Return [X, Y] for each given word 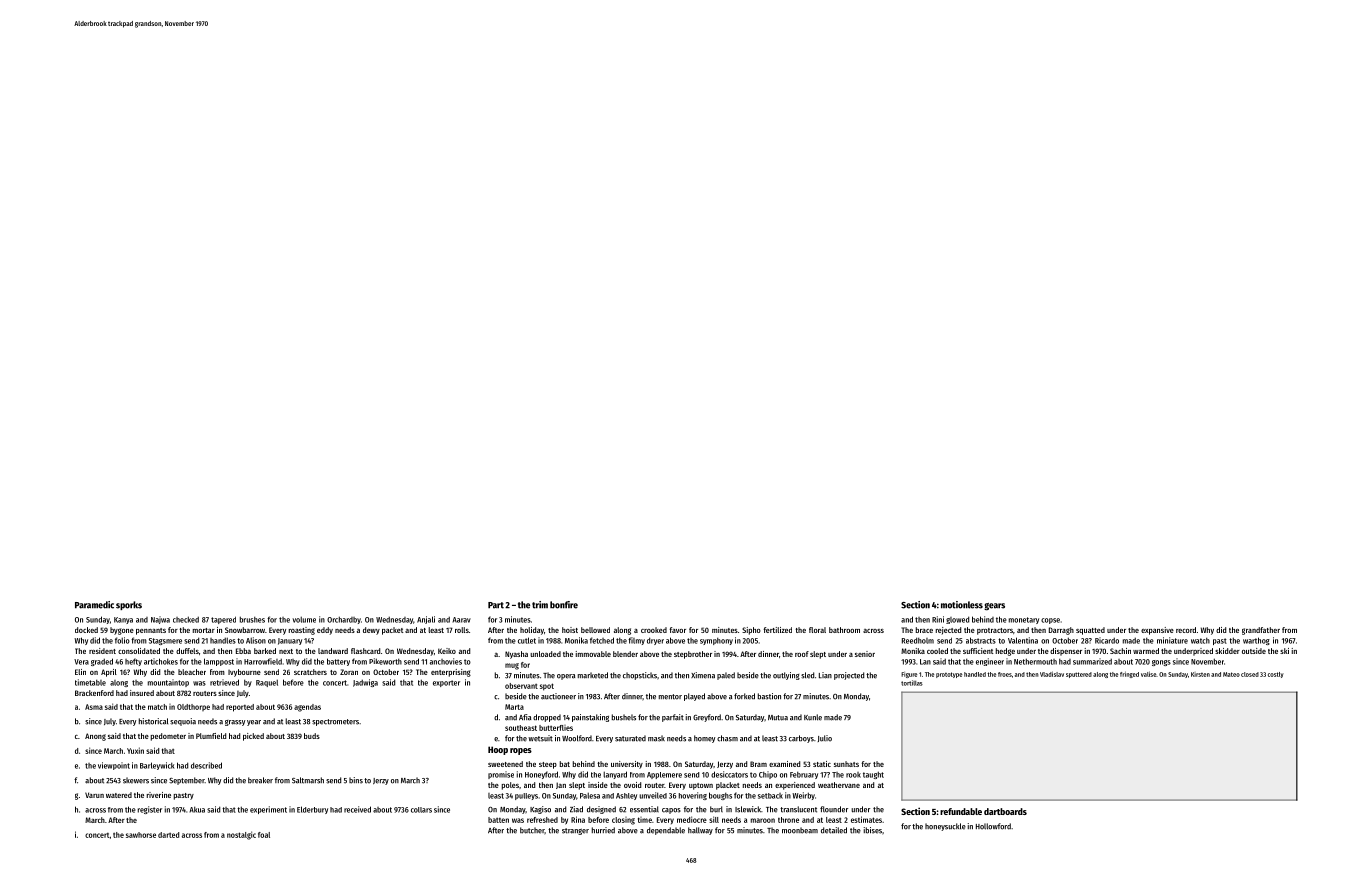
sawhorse [141, 835]
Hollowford [993, 826]
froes [1005, 674]
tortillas [912, 683]
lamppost [219, 662]
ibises [873, 830]
